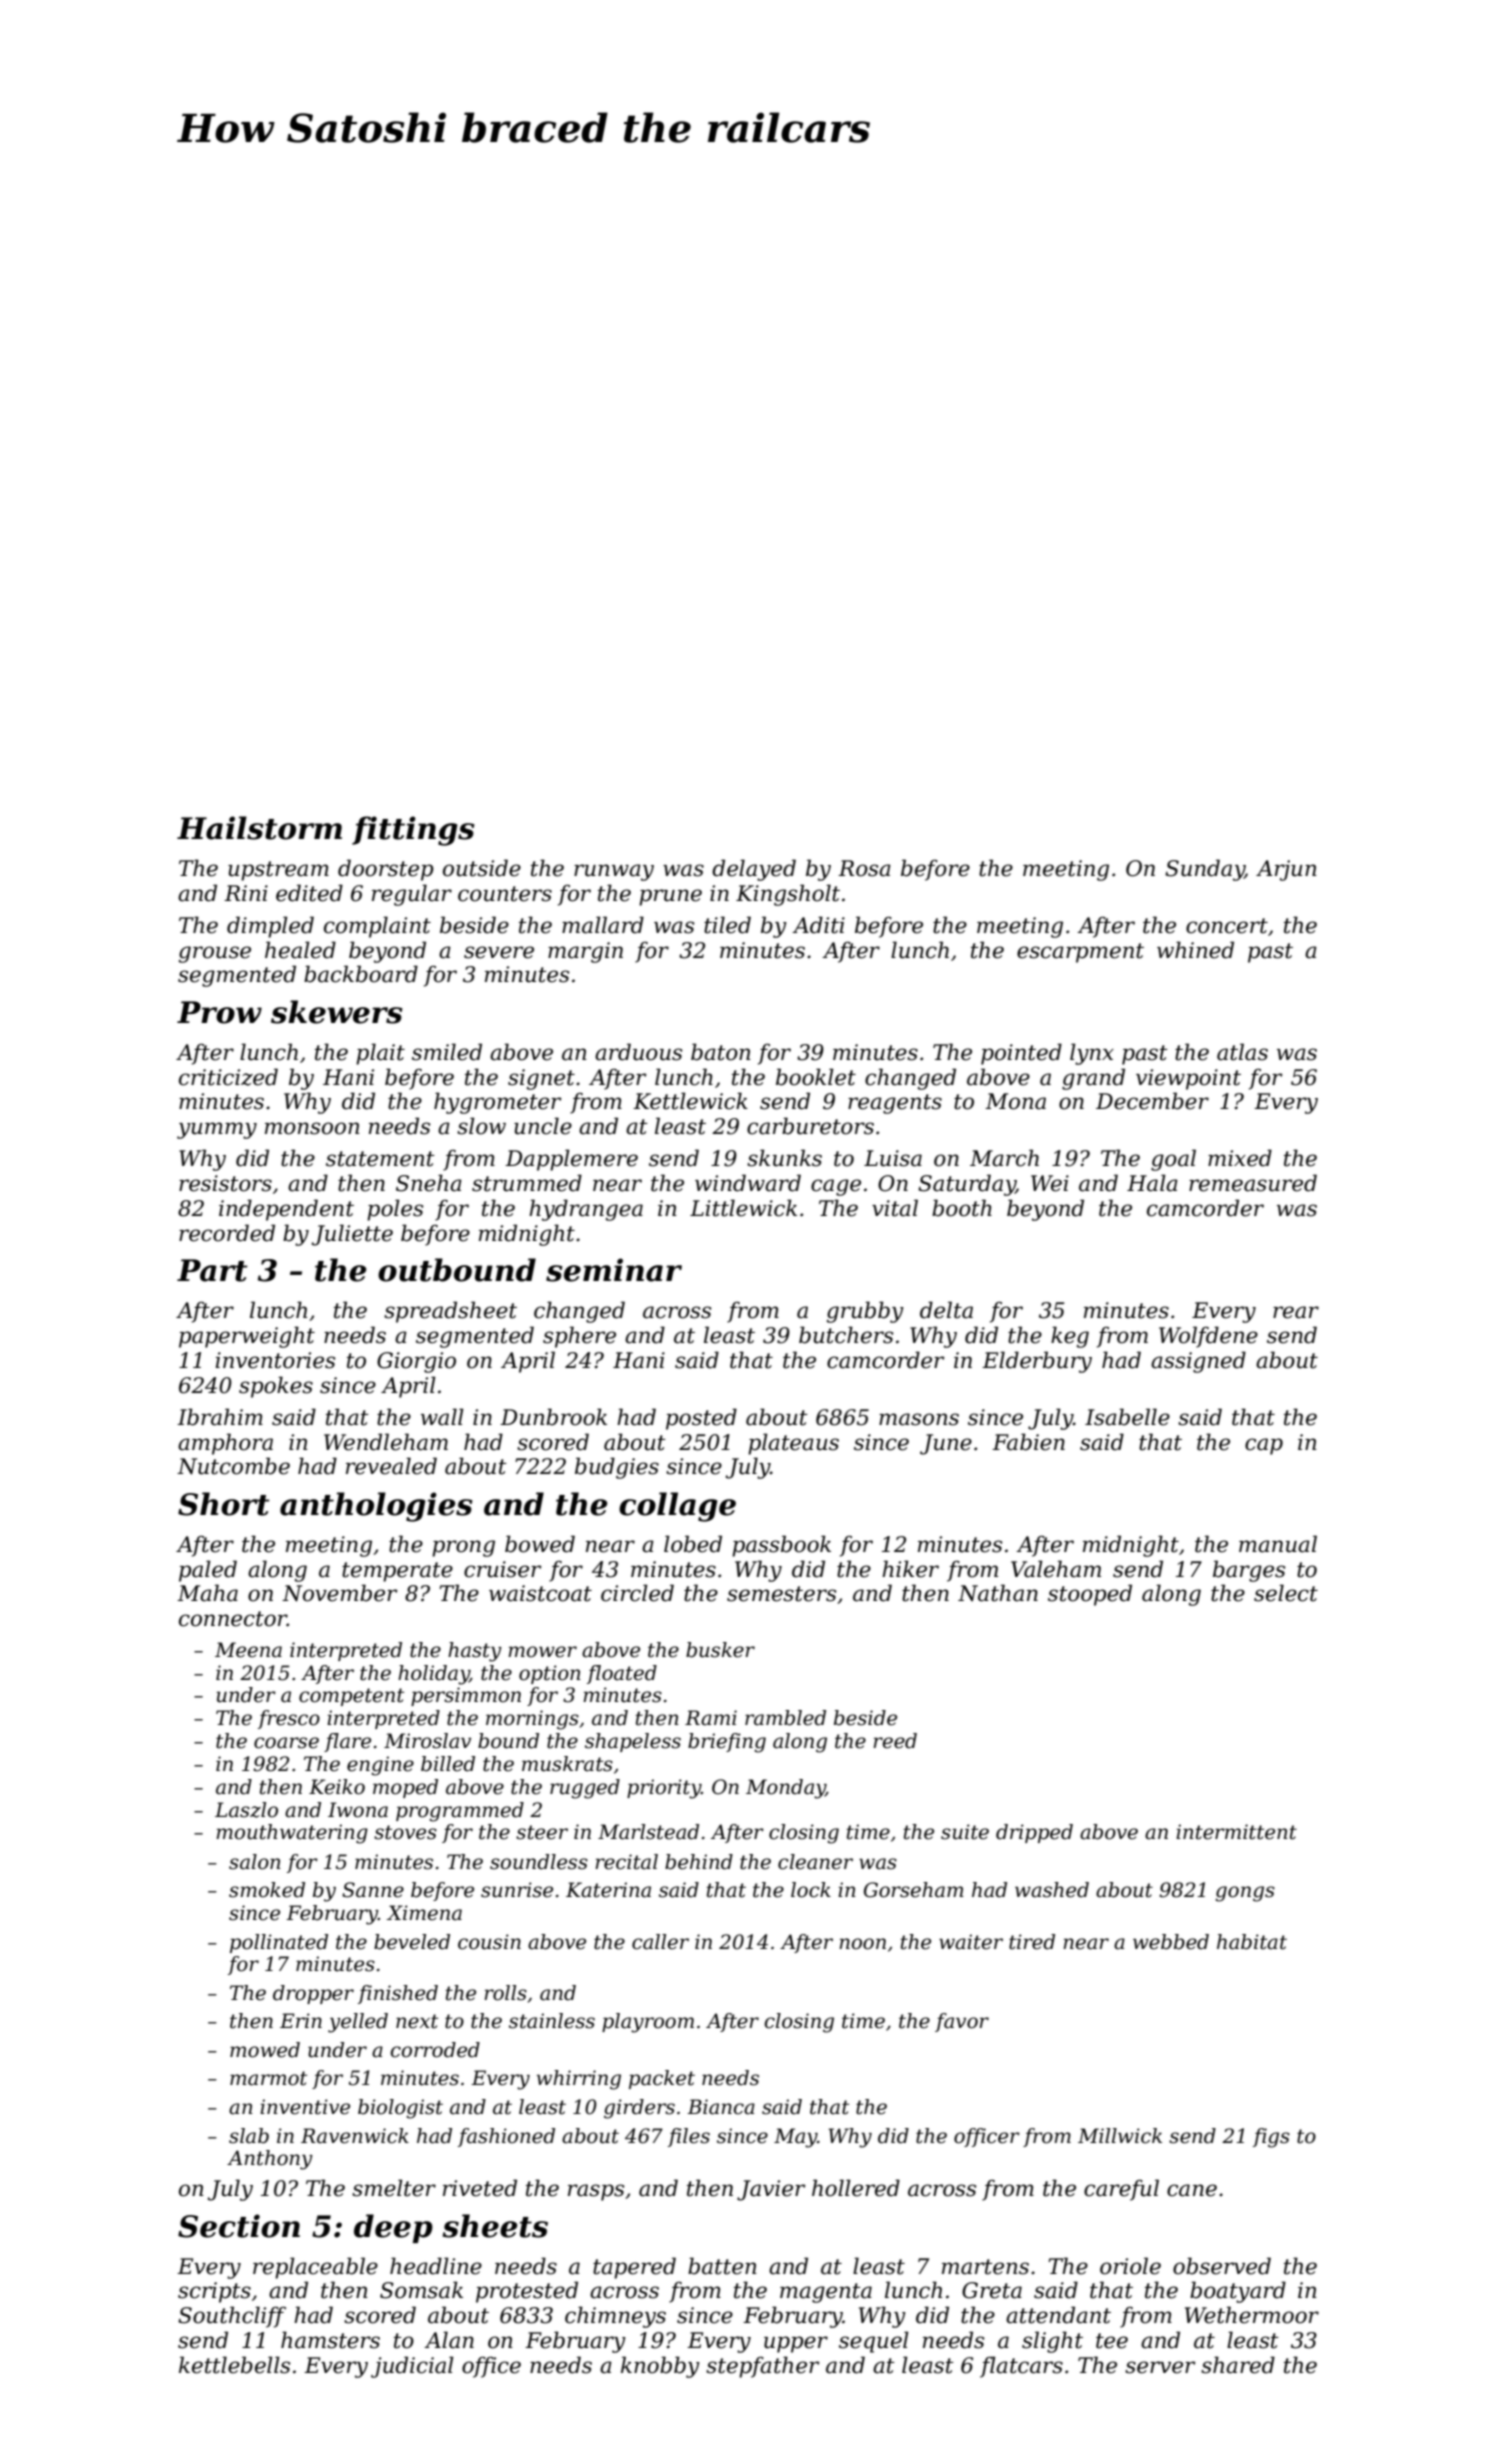 The image size is (1496, 2464). I want to click on habitat, so click(1252, 1942).
